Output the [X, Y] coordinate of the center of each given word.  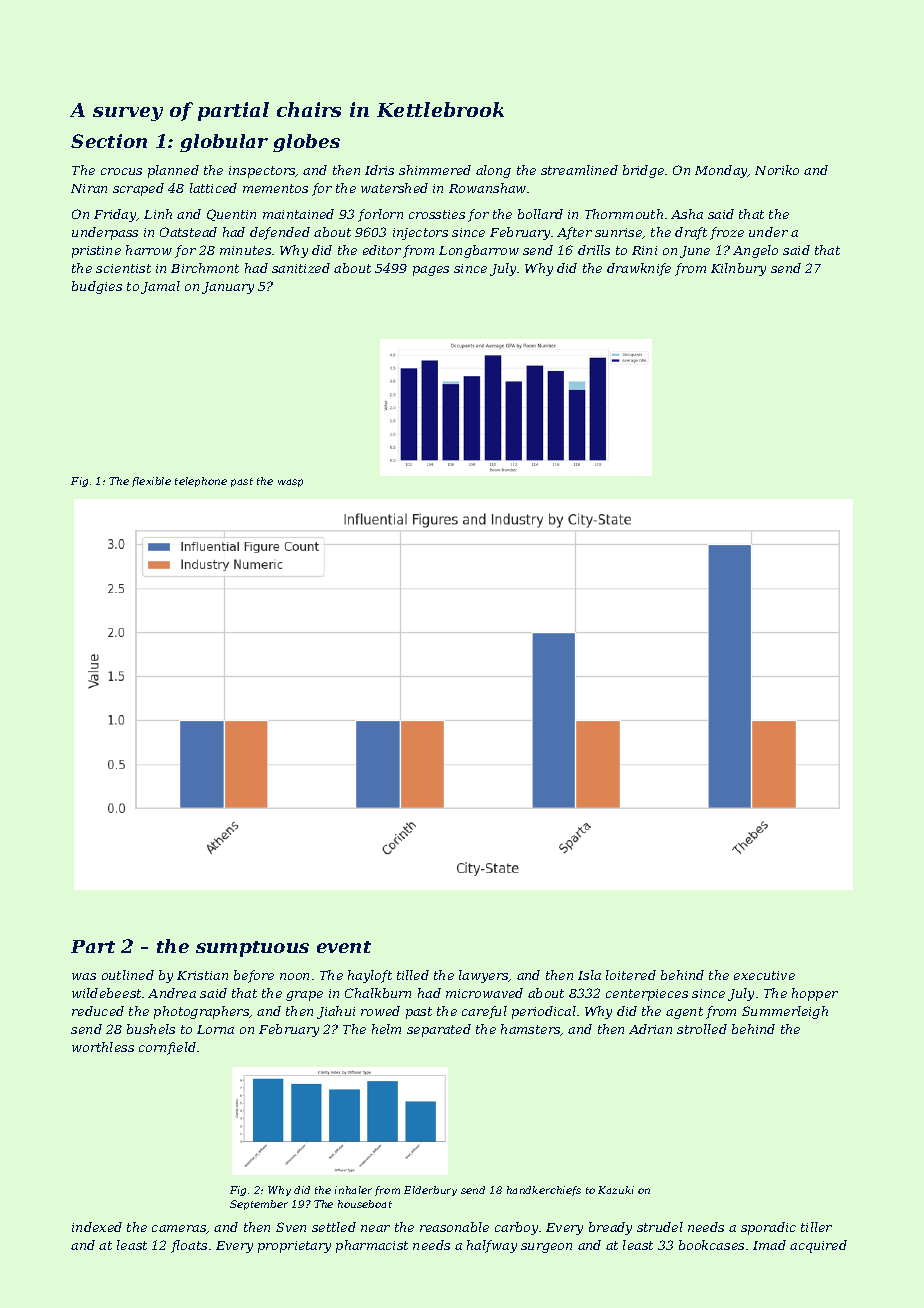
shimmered [435, 170]
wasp [290, 483]
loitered [631, 975]
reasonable [454, 1227]
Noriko [777, 170]
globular [224, 143]
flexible [151, 482]
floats [189, 1246]
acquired [818, 1246]
